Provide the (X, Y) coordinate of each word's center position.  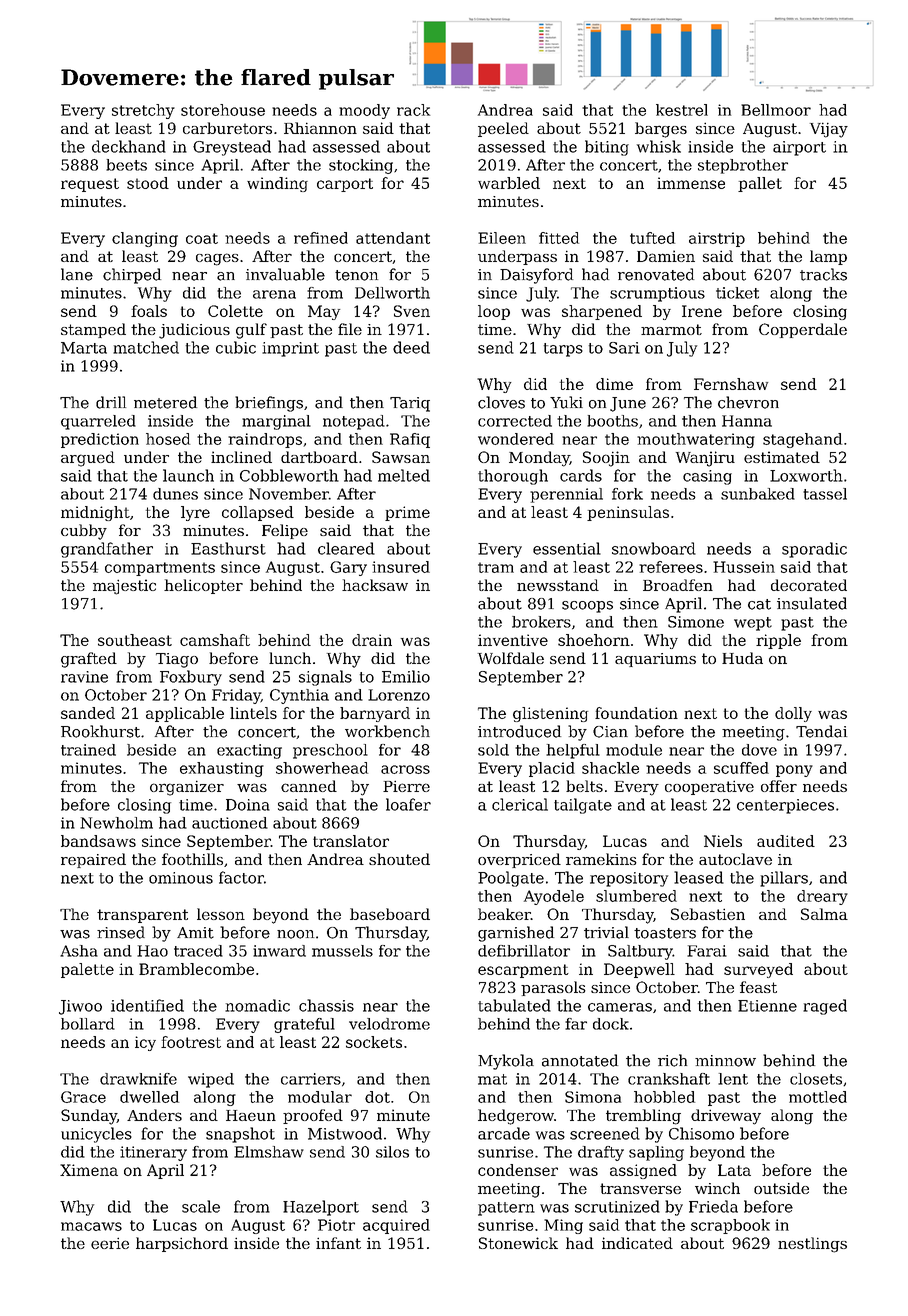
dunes (175, 494)
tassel (825, 494)
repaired (93, 860)
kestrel (682, 110)
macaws (91, 1226)
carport (345, 185)
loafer (408, 804)
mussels (342, 951)
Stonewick (518, 1243)
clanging (145, 239)
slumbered (636, 896)
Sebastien (708, 914)
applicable (185, 714)
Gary (348, 568)
